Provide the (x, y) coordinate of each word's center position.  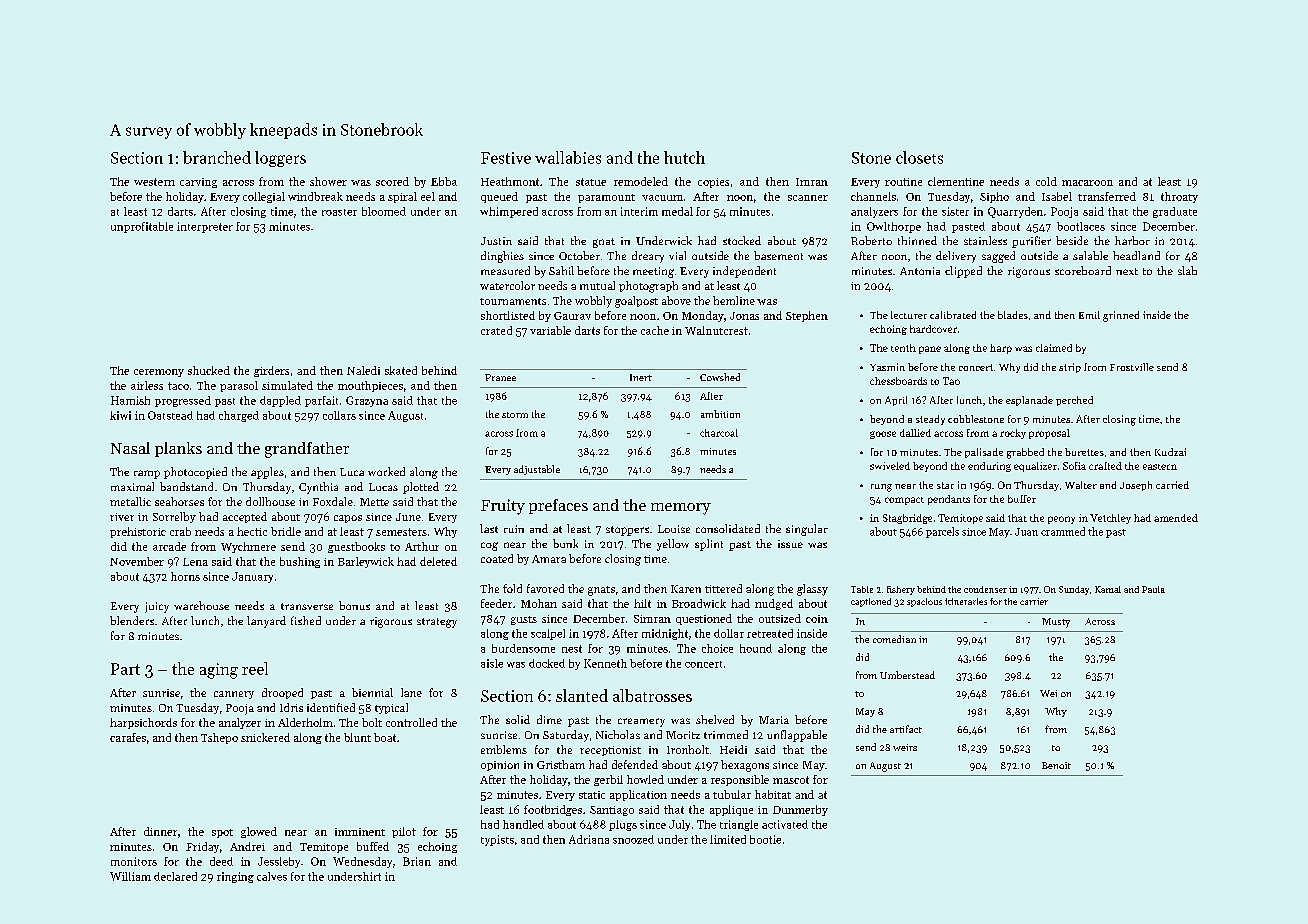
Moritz (683, 735)
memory (681, 509)
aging (219, 671)
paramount (606, 198)
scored (392, 181)
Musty (1056, 623)
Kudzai (1170, 452)
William (130, 876)
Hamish (130, 400)
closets (919, 157)
